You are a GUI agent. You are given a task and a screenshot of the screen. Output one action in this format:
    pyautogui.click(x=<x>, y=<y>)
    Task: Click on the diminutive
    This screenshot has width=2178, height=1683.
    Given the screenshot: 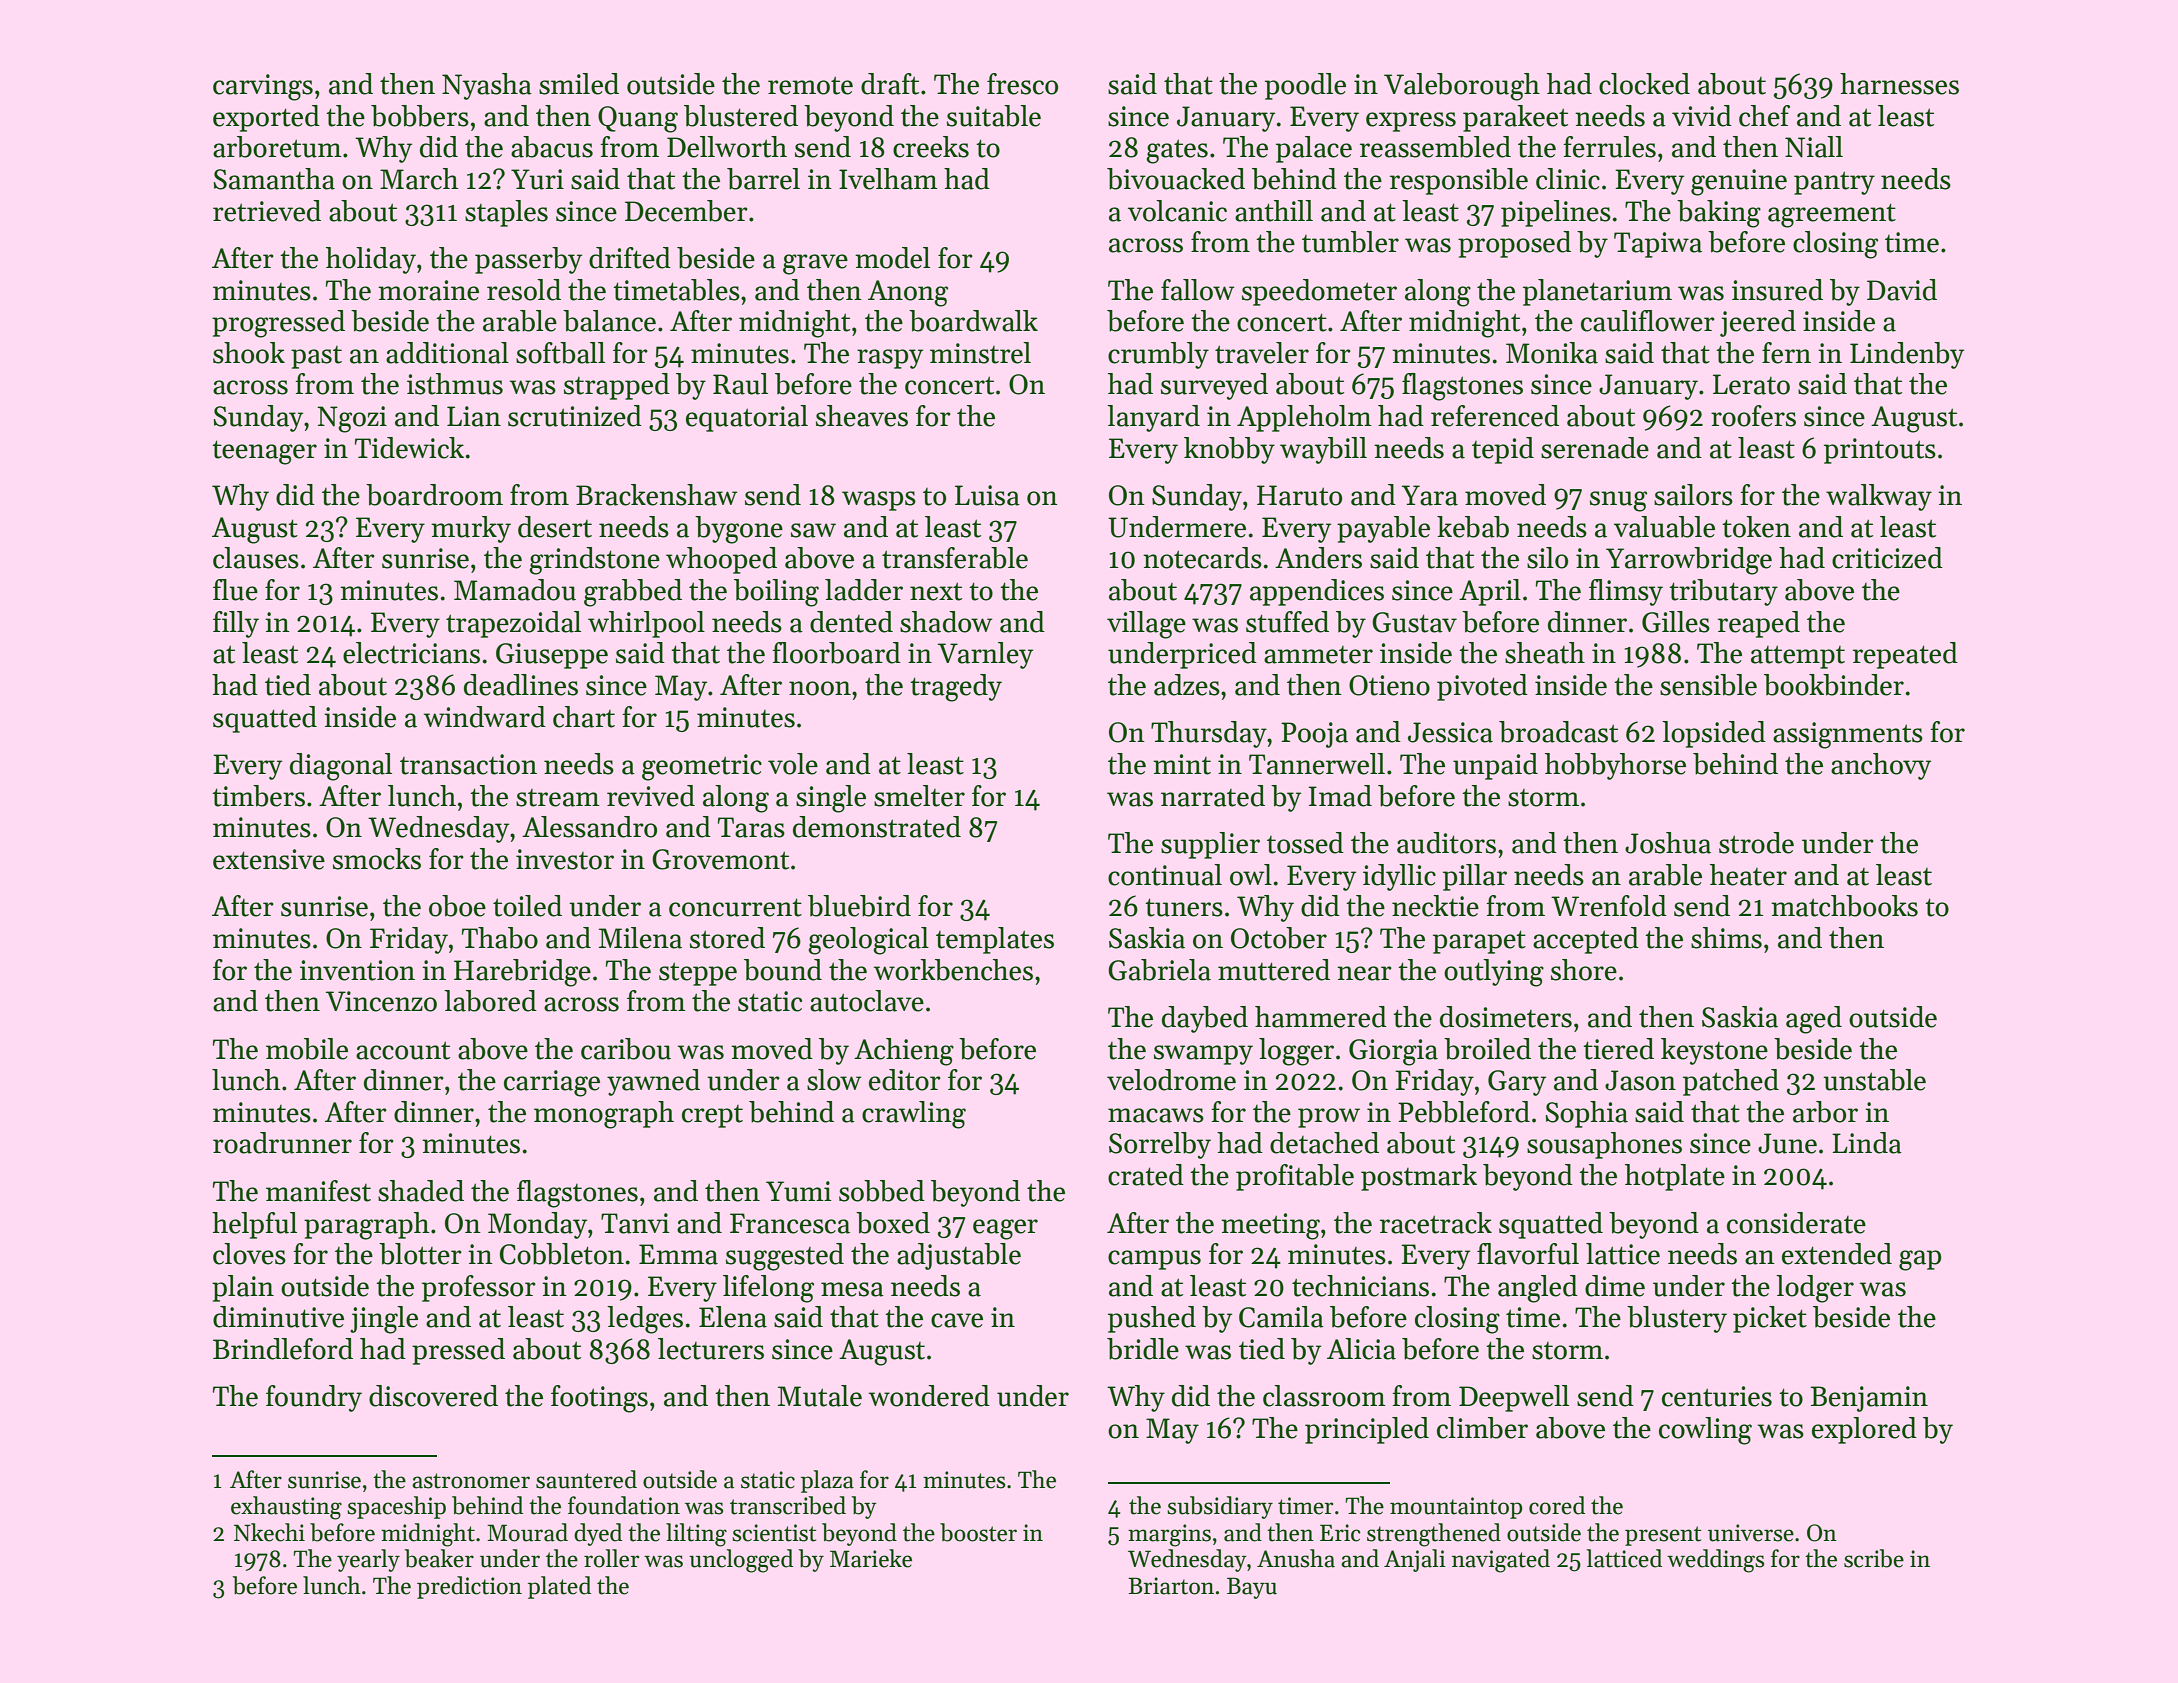 What is the action you would take?
    pyautogui.click(x=278, y=1317)
